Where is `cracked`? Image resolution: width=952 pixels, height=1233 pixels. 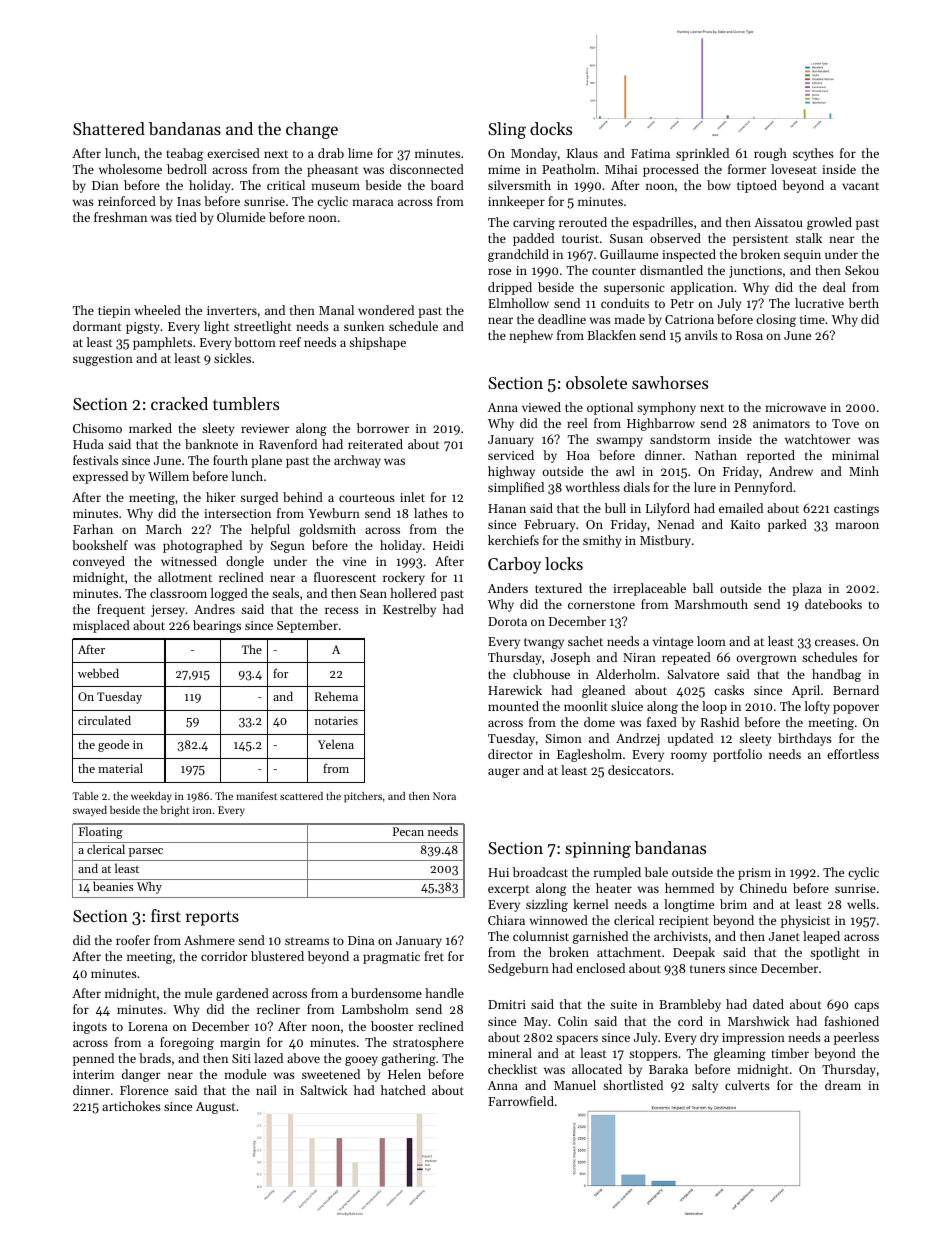
cracked is located at coordinates (179, 403).
